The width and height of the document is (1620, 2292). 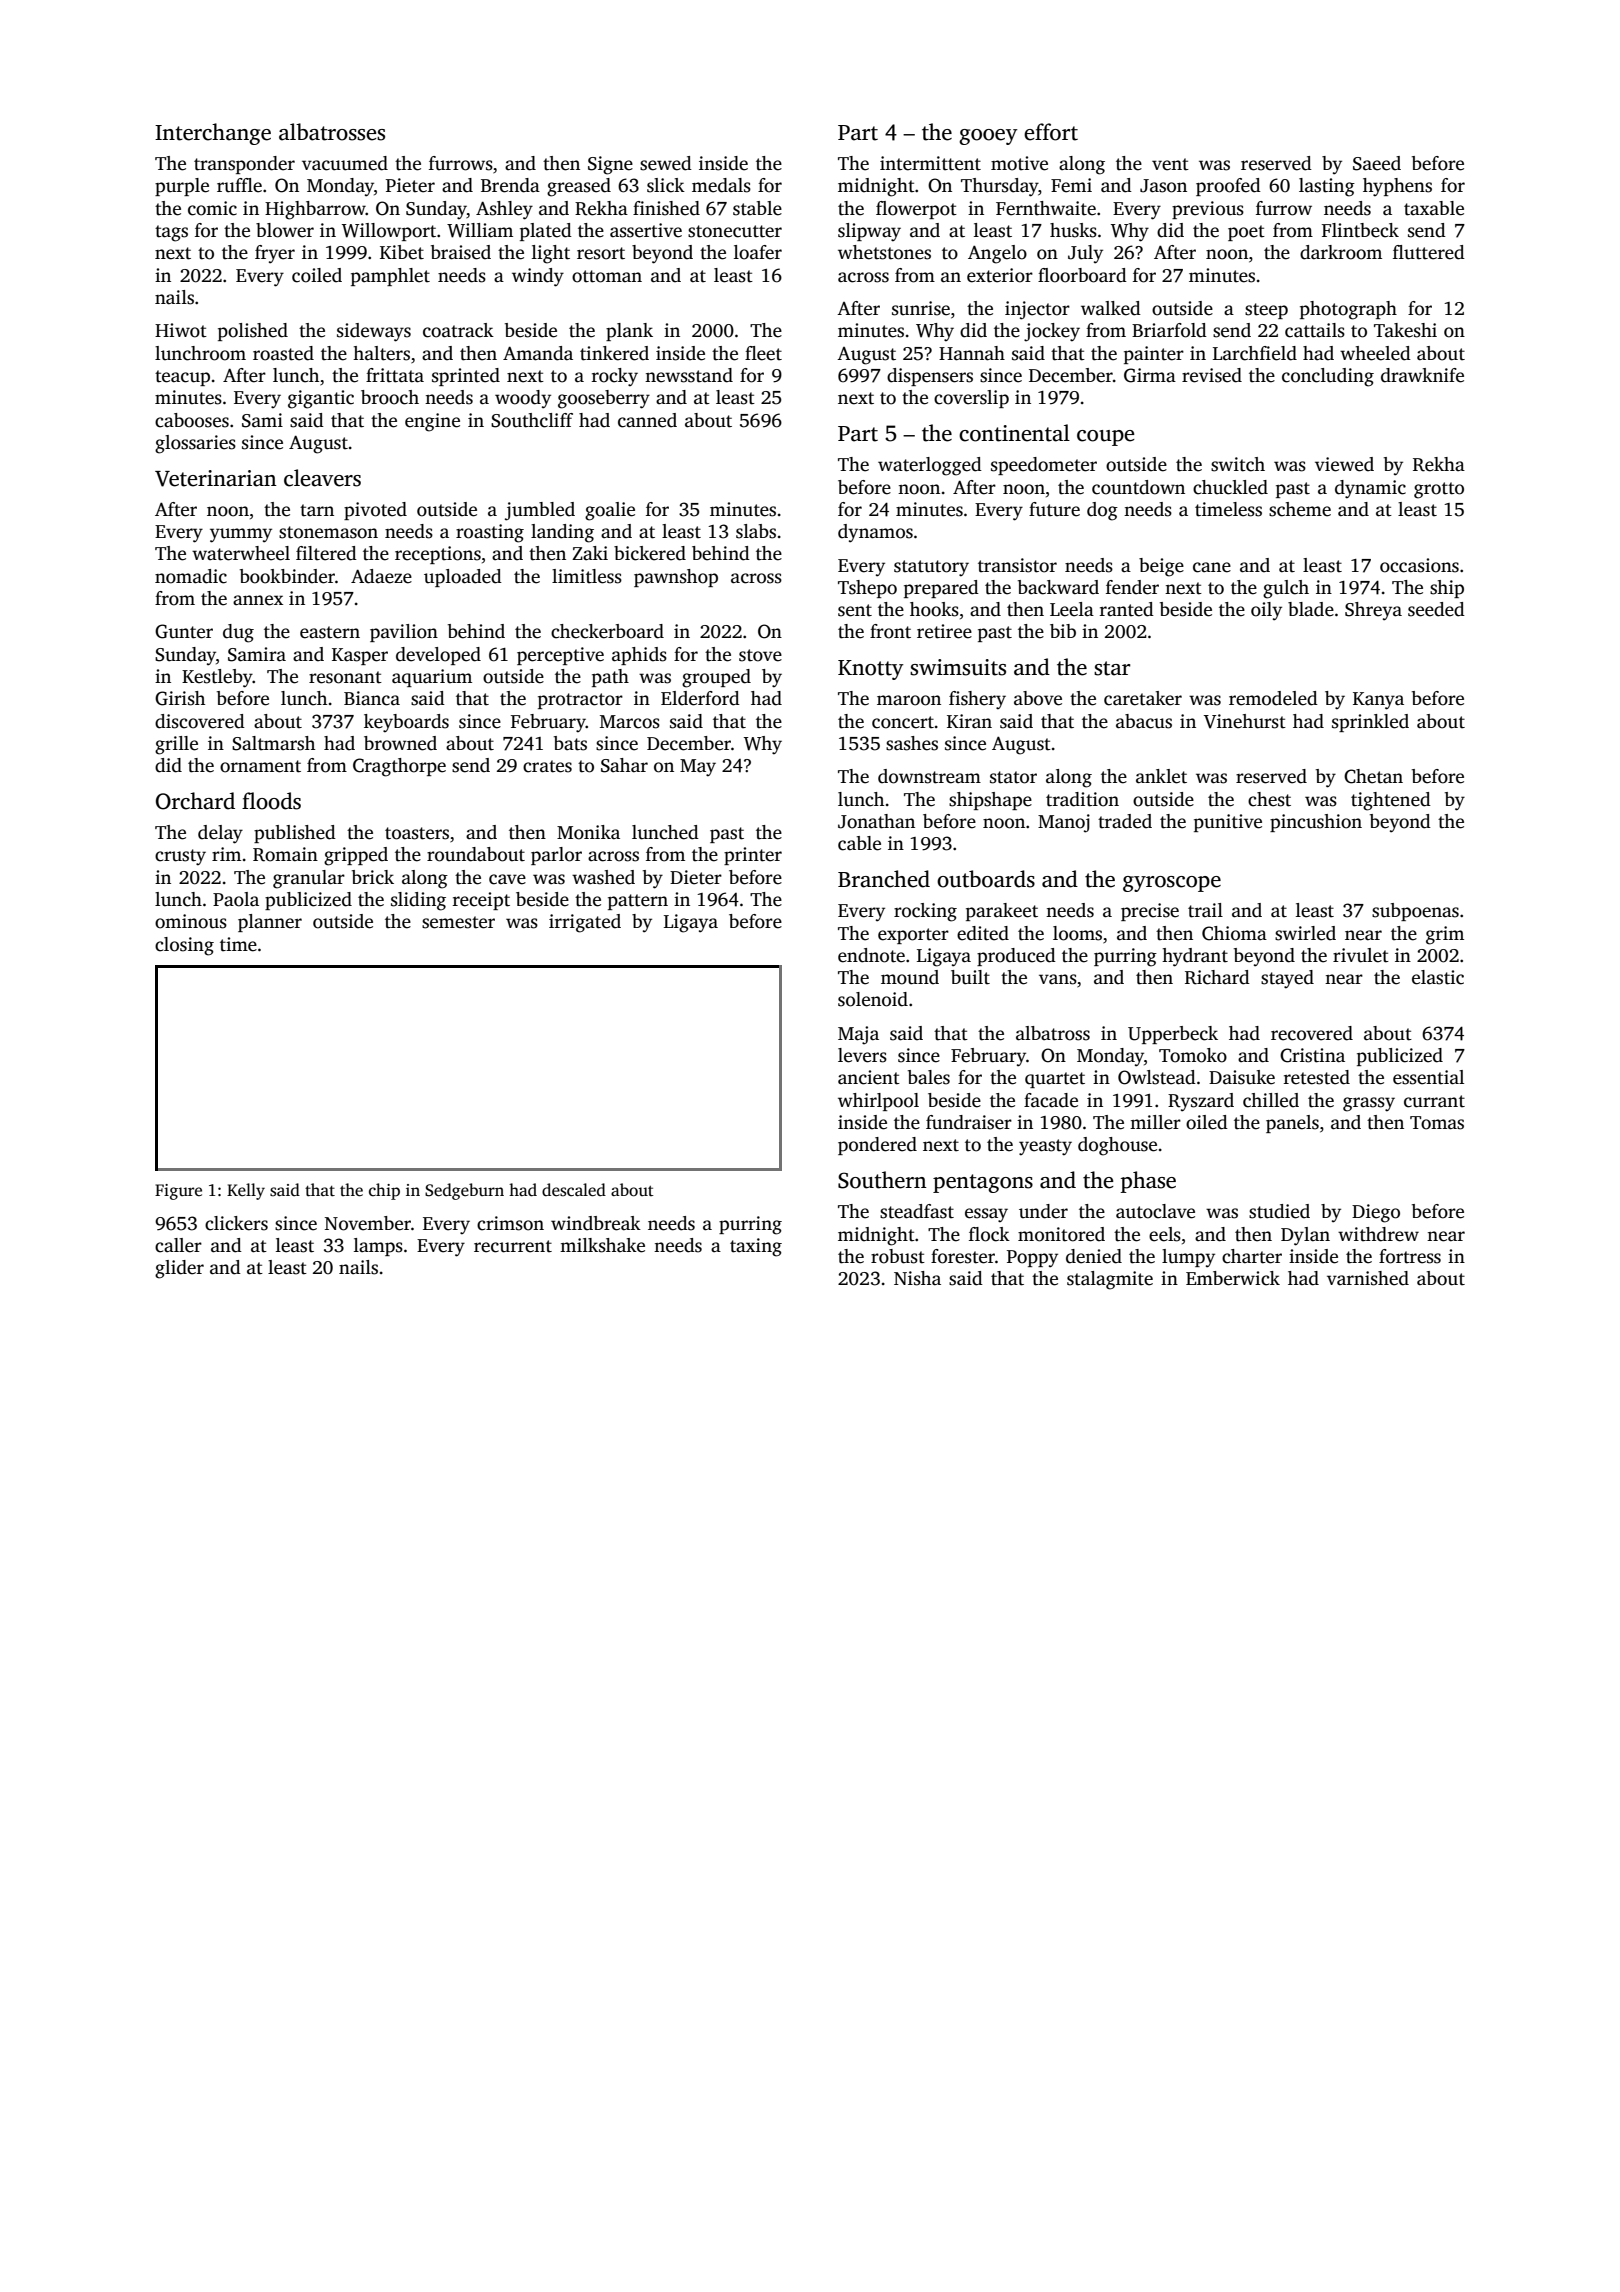 What do you see at coordinates (1405, 330) in the document?
I see `Takeshi` at bounding box center [1405, 330].
